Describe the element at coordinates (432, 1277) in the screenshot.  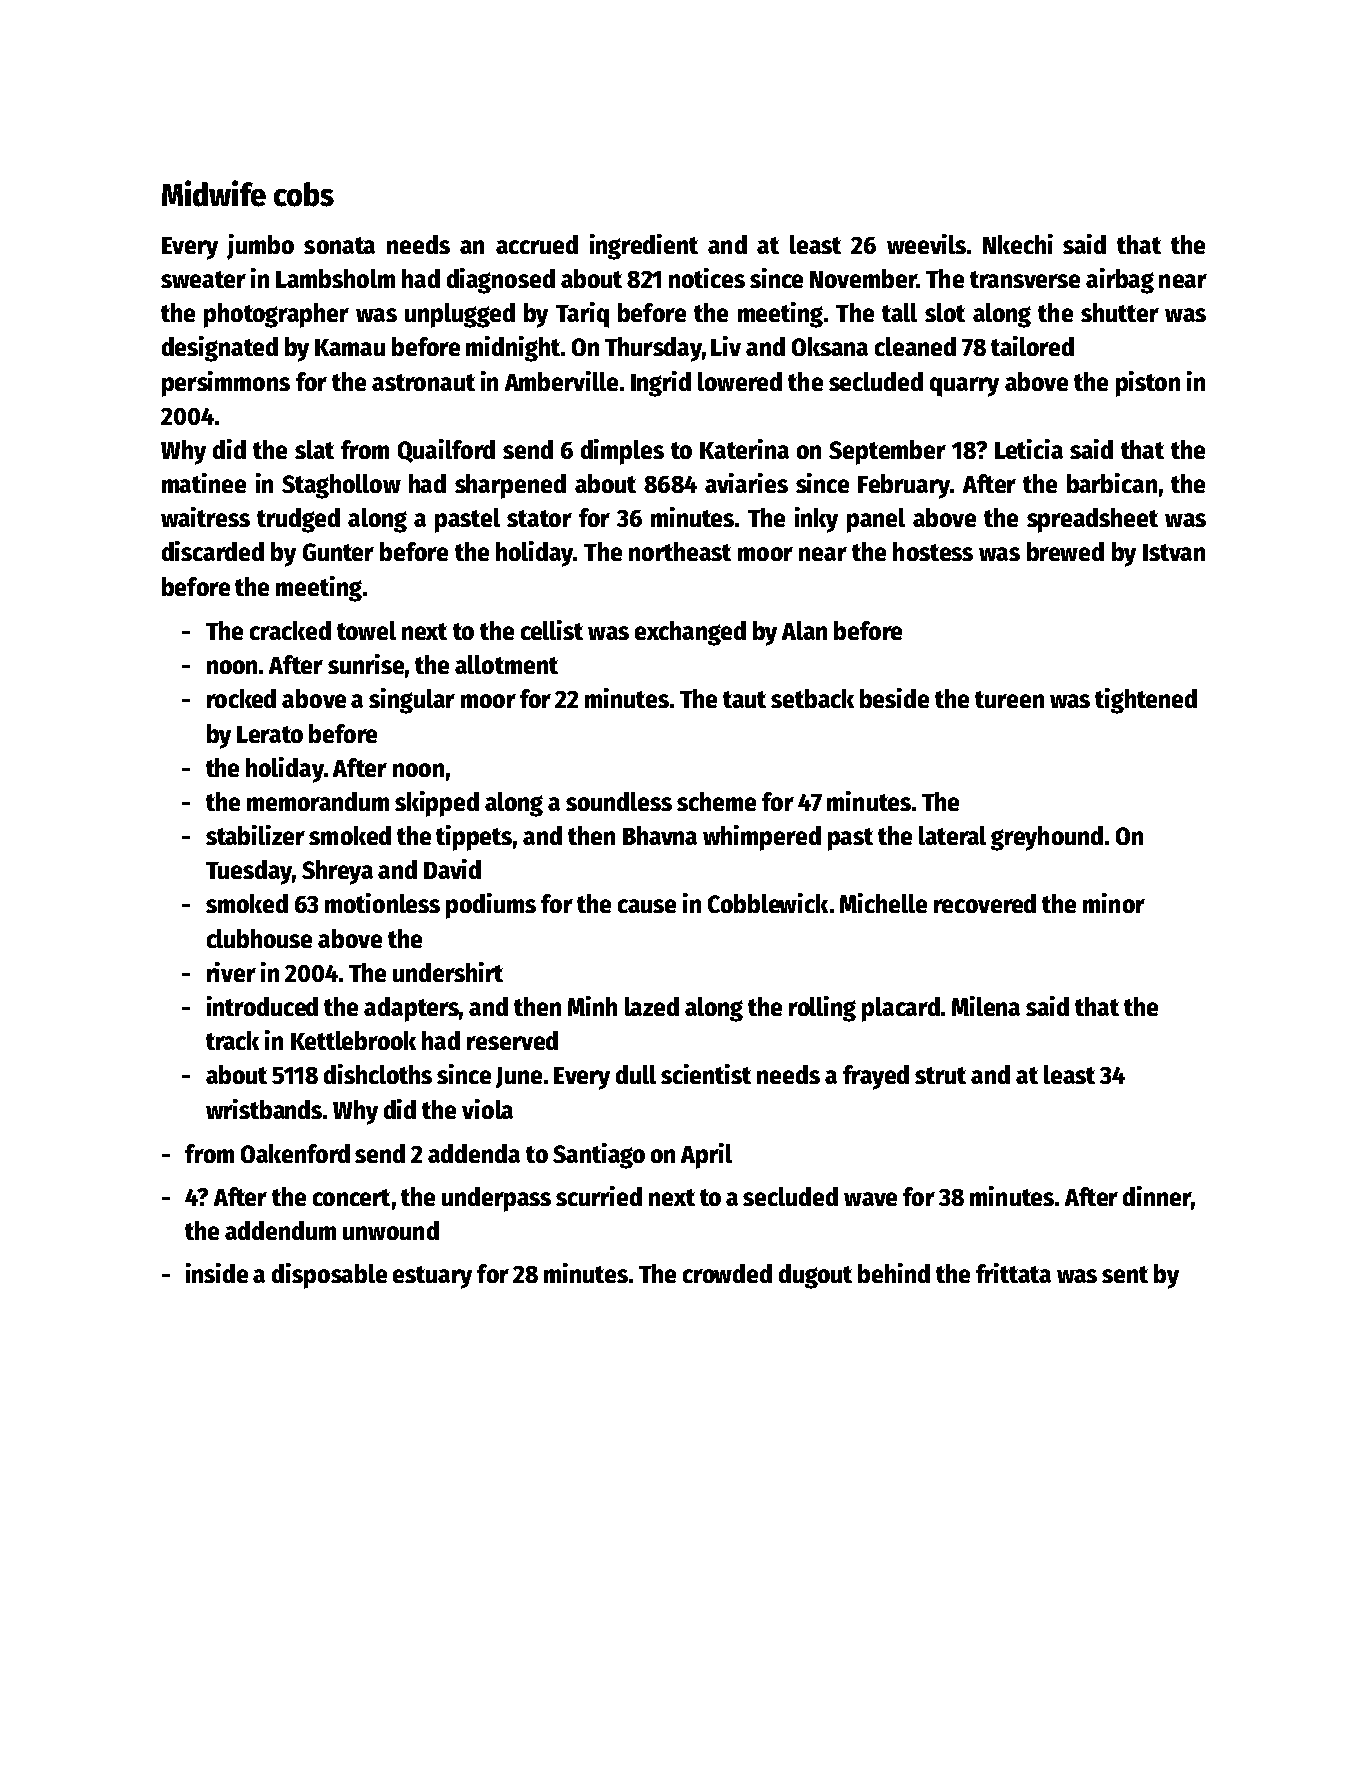
I see `estuary` at that location.
